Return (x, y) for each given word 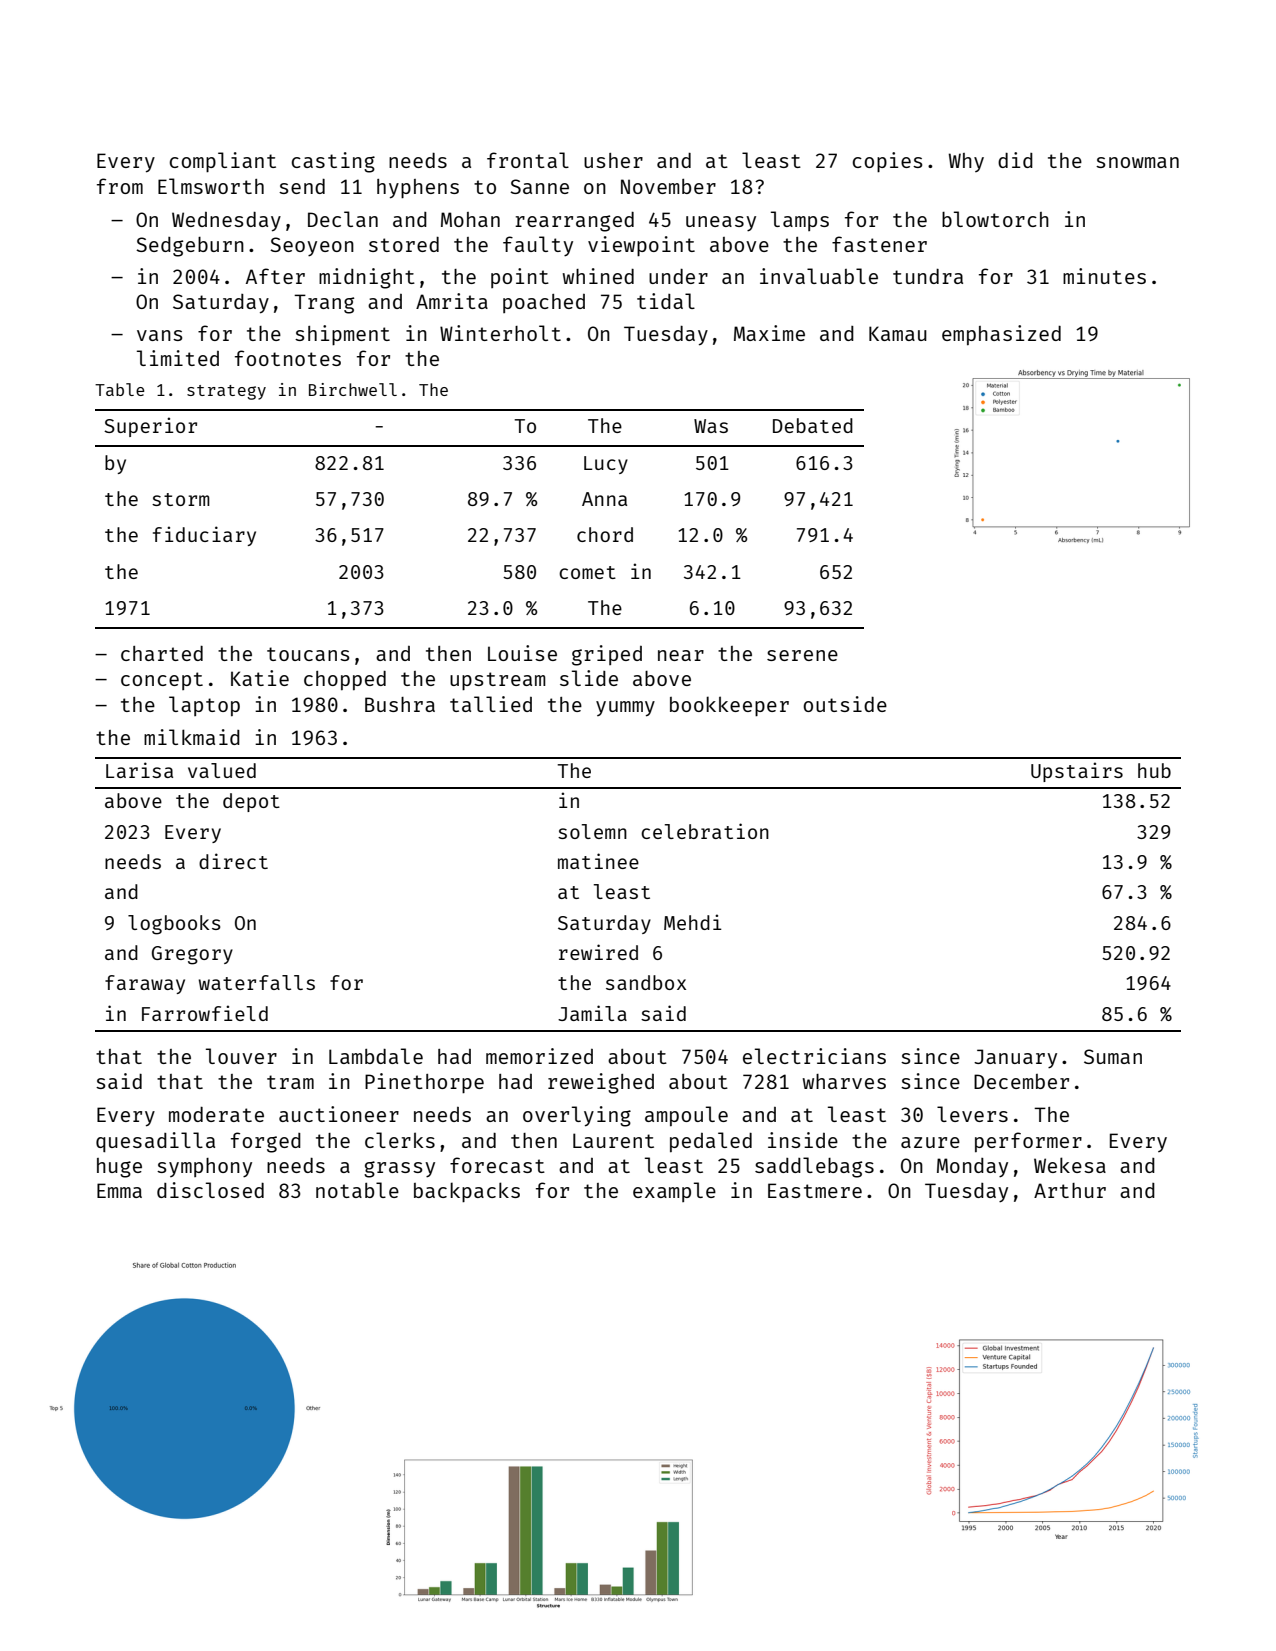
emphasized (1001, 335)
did (1015, 160)
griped (607, 655)
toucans (308, 654)
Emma (119, 1190)
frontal (528, 160)
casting (333, 162)
